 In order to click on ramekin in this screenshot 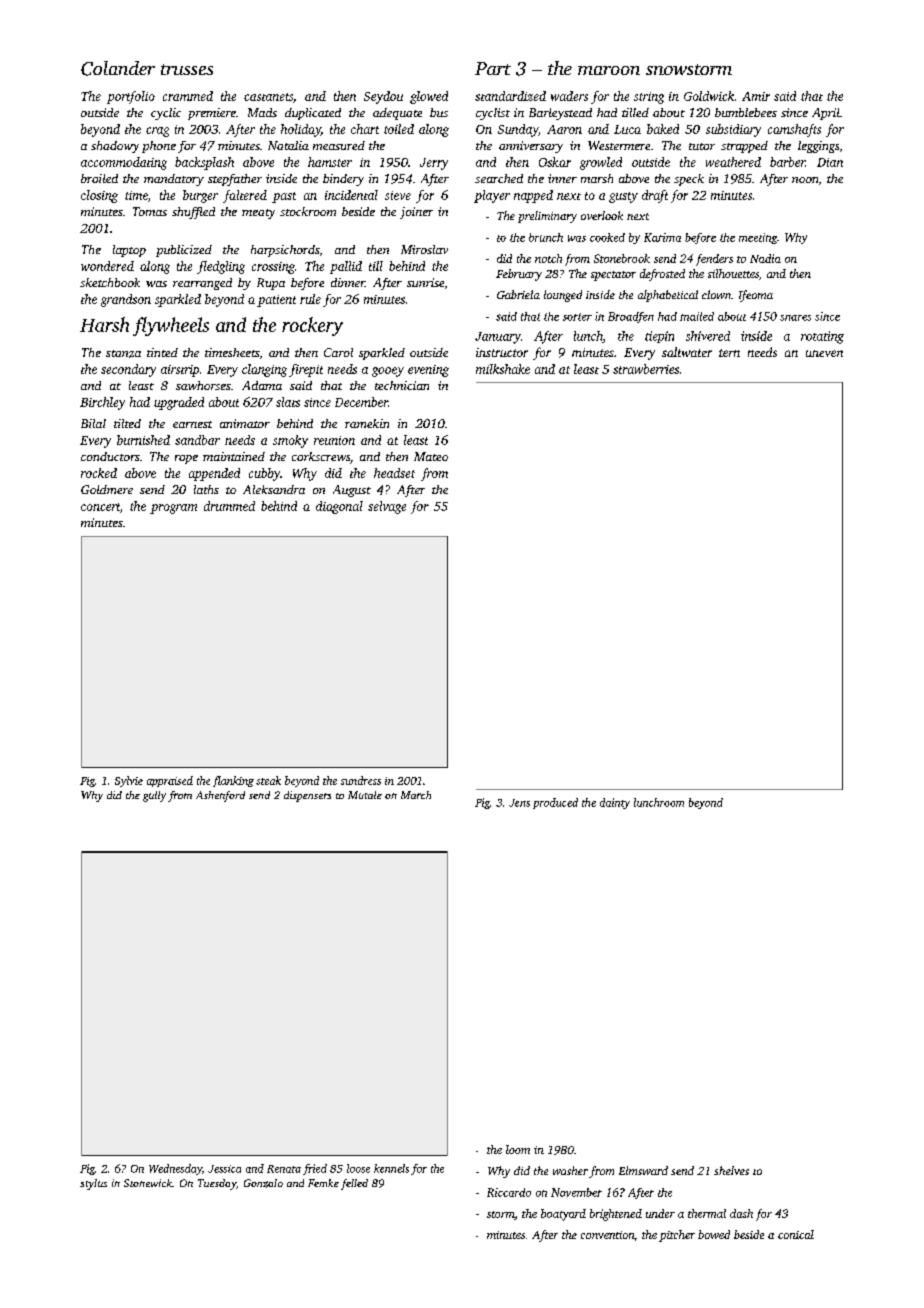, I will do `click(367, 423)`.
